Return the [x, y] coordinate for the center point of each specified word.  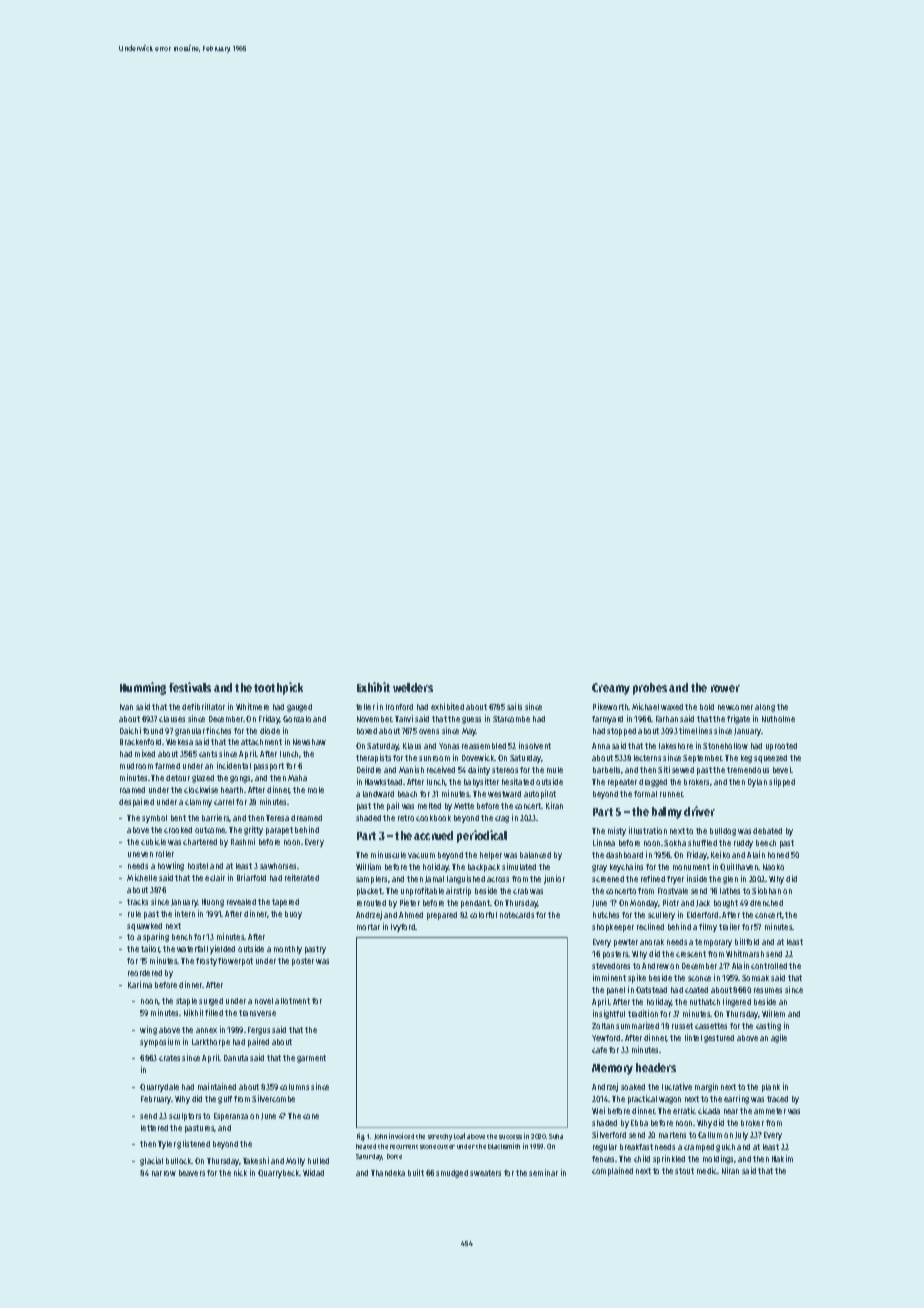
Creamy [611, 689]
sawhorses [279, 866]
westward [504, 794]
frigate [738, 719]
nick [240, 1172]
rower [725, 688]
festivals [190, 687]
